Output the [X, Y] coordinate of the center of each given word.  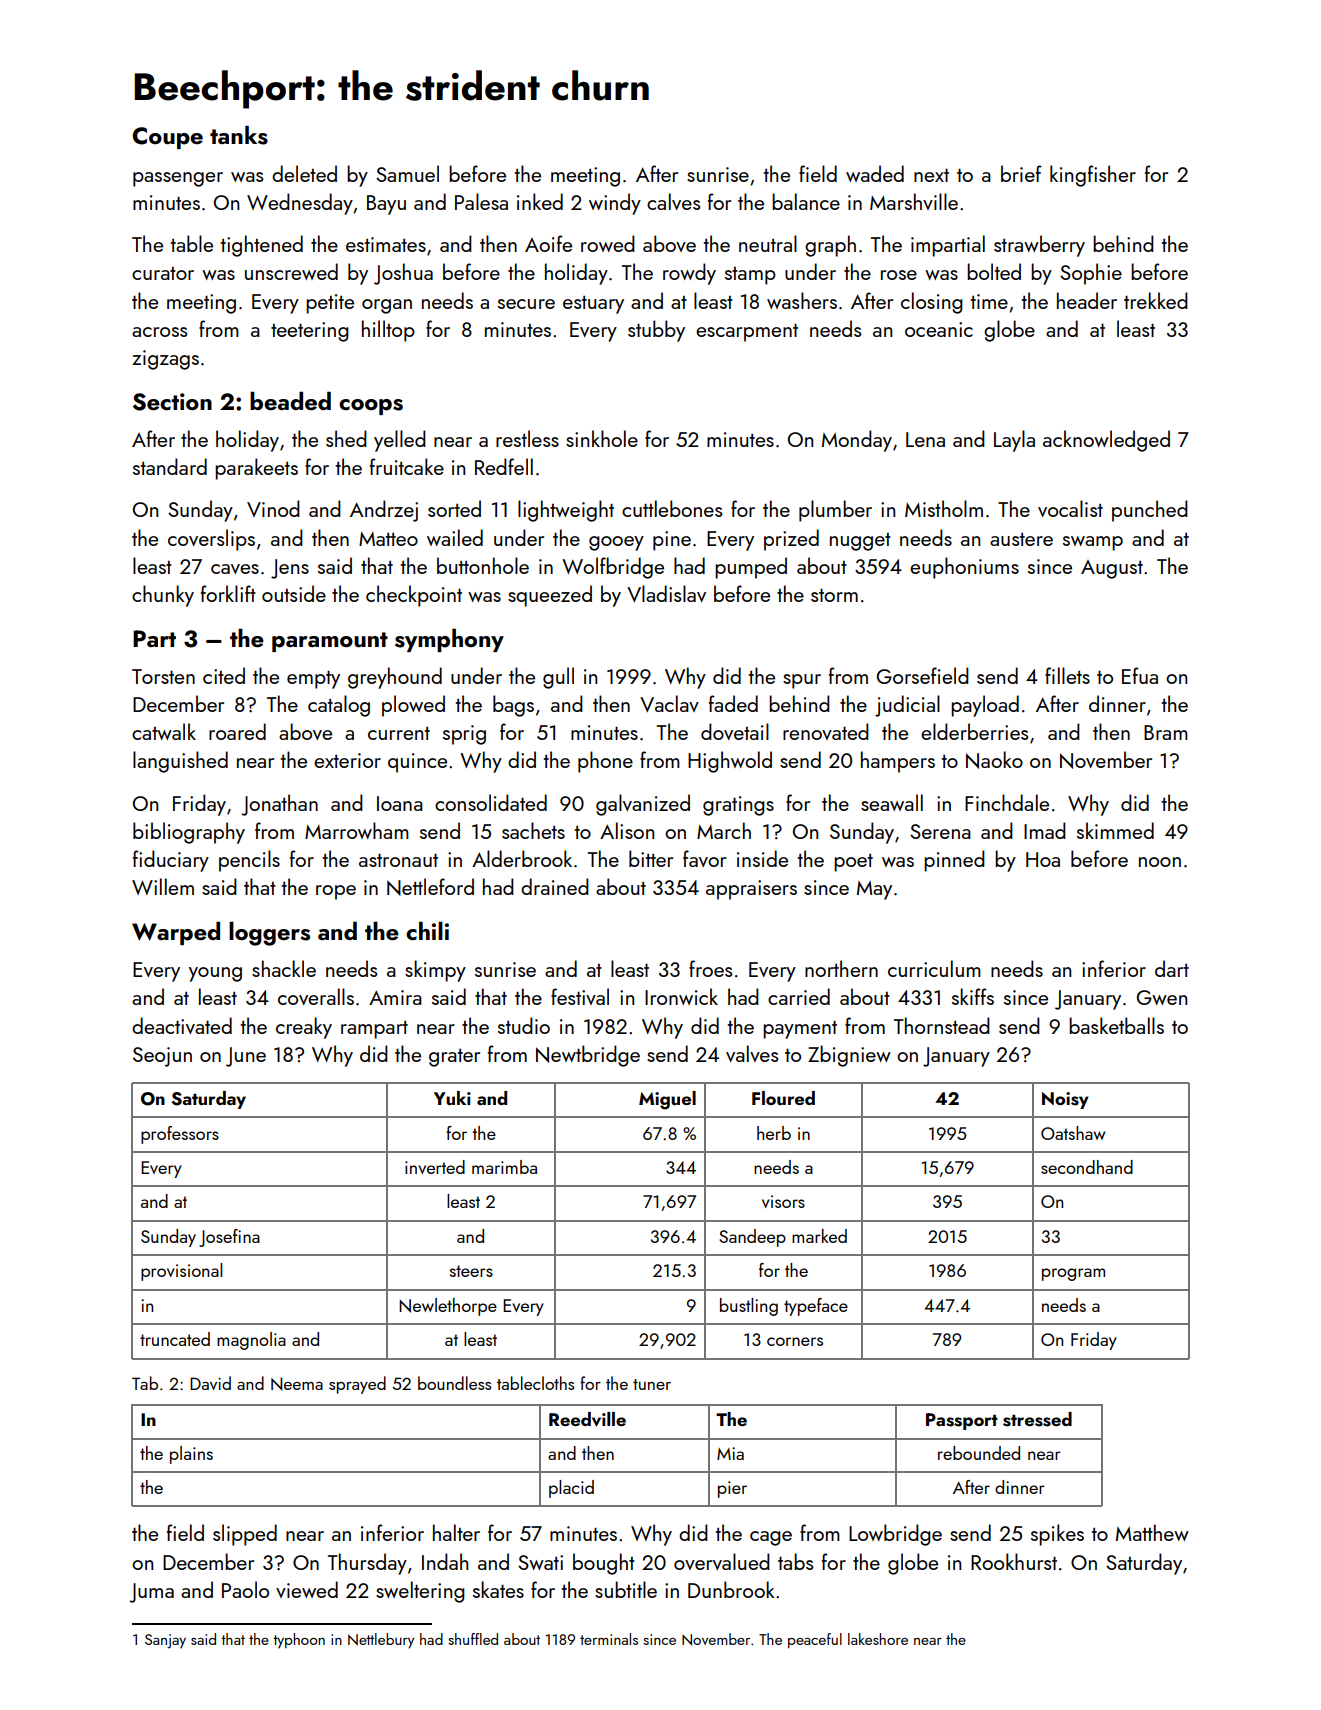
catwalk [164, 731]
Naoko [994, 760]
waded [875, 173]
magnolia [251, 1341]
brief [1021, 173]
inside [762, 858]
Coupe [167, 138]
